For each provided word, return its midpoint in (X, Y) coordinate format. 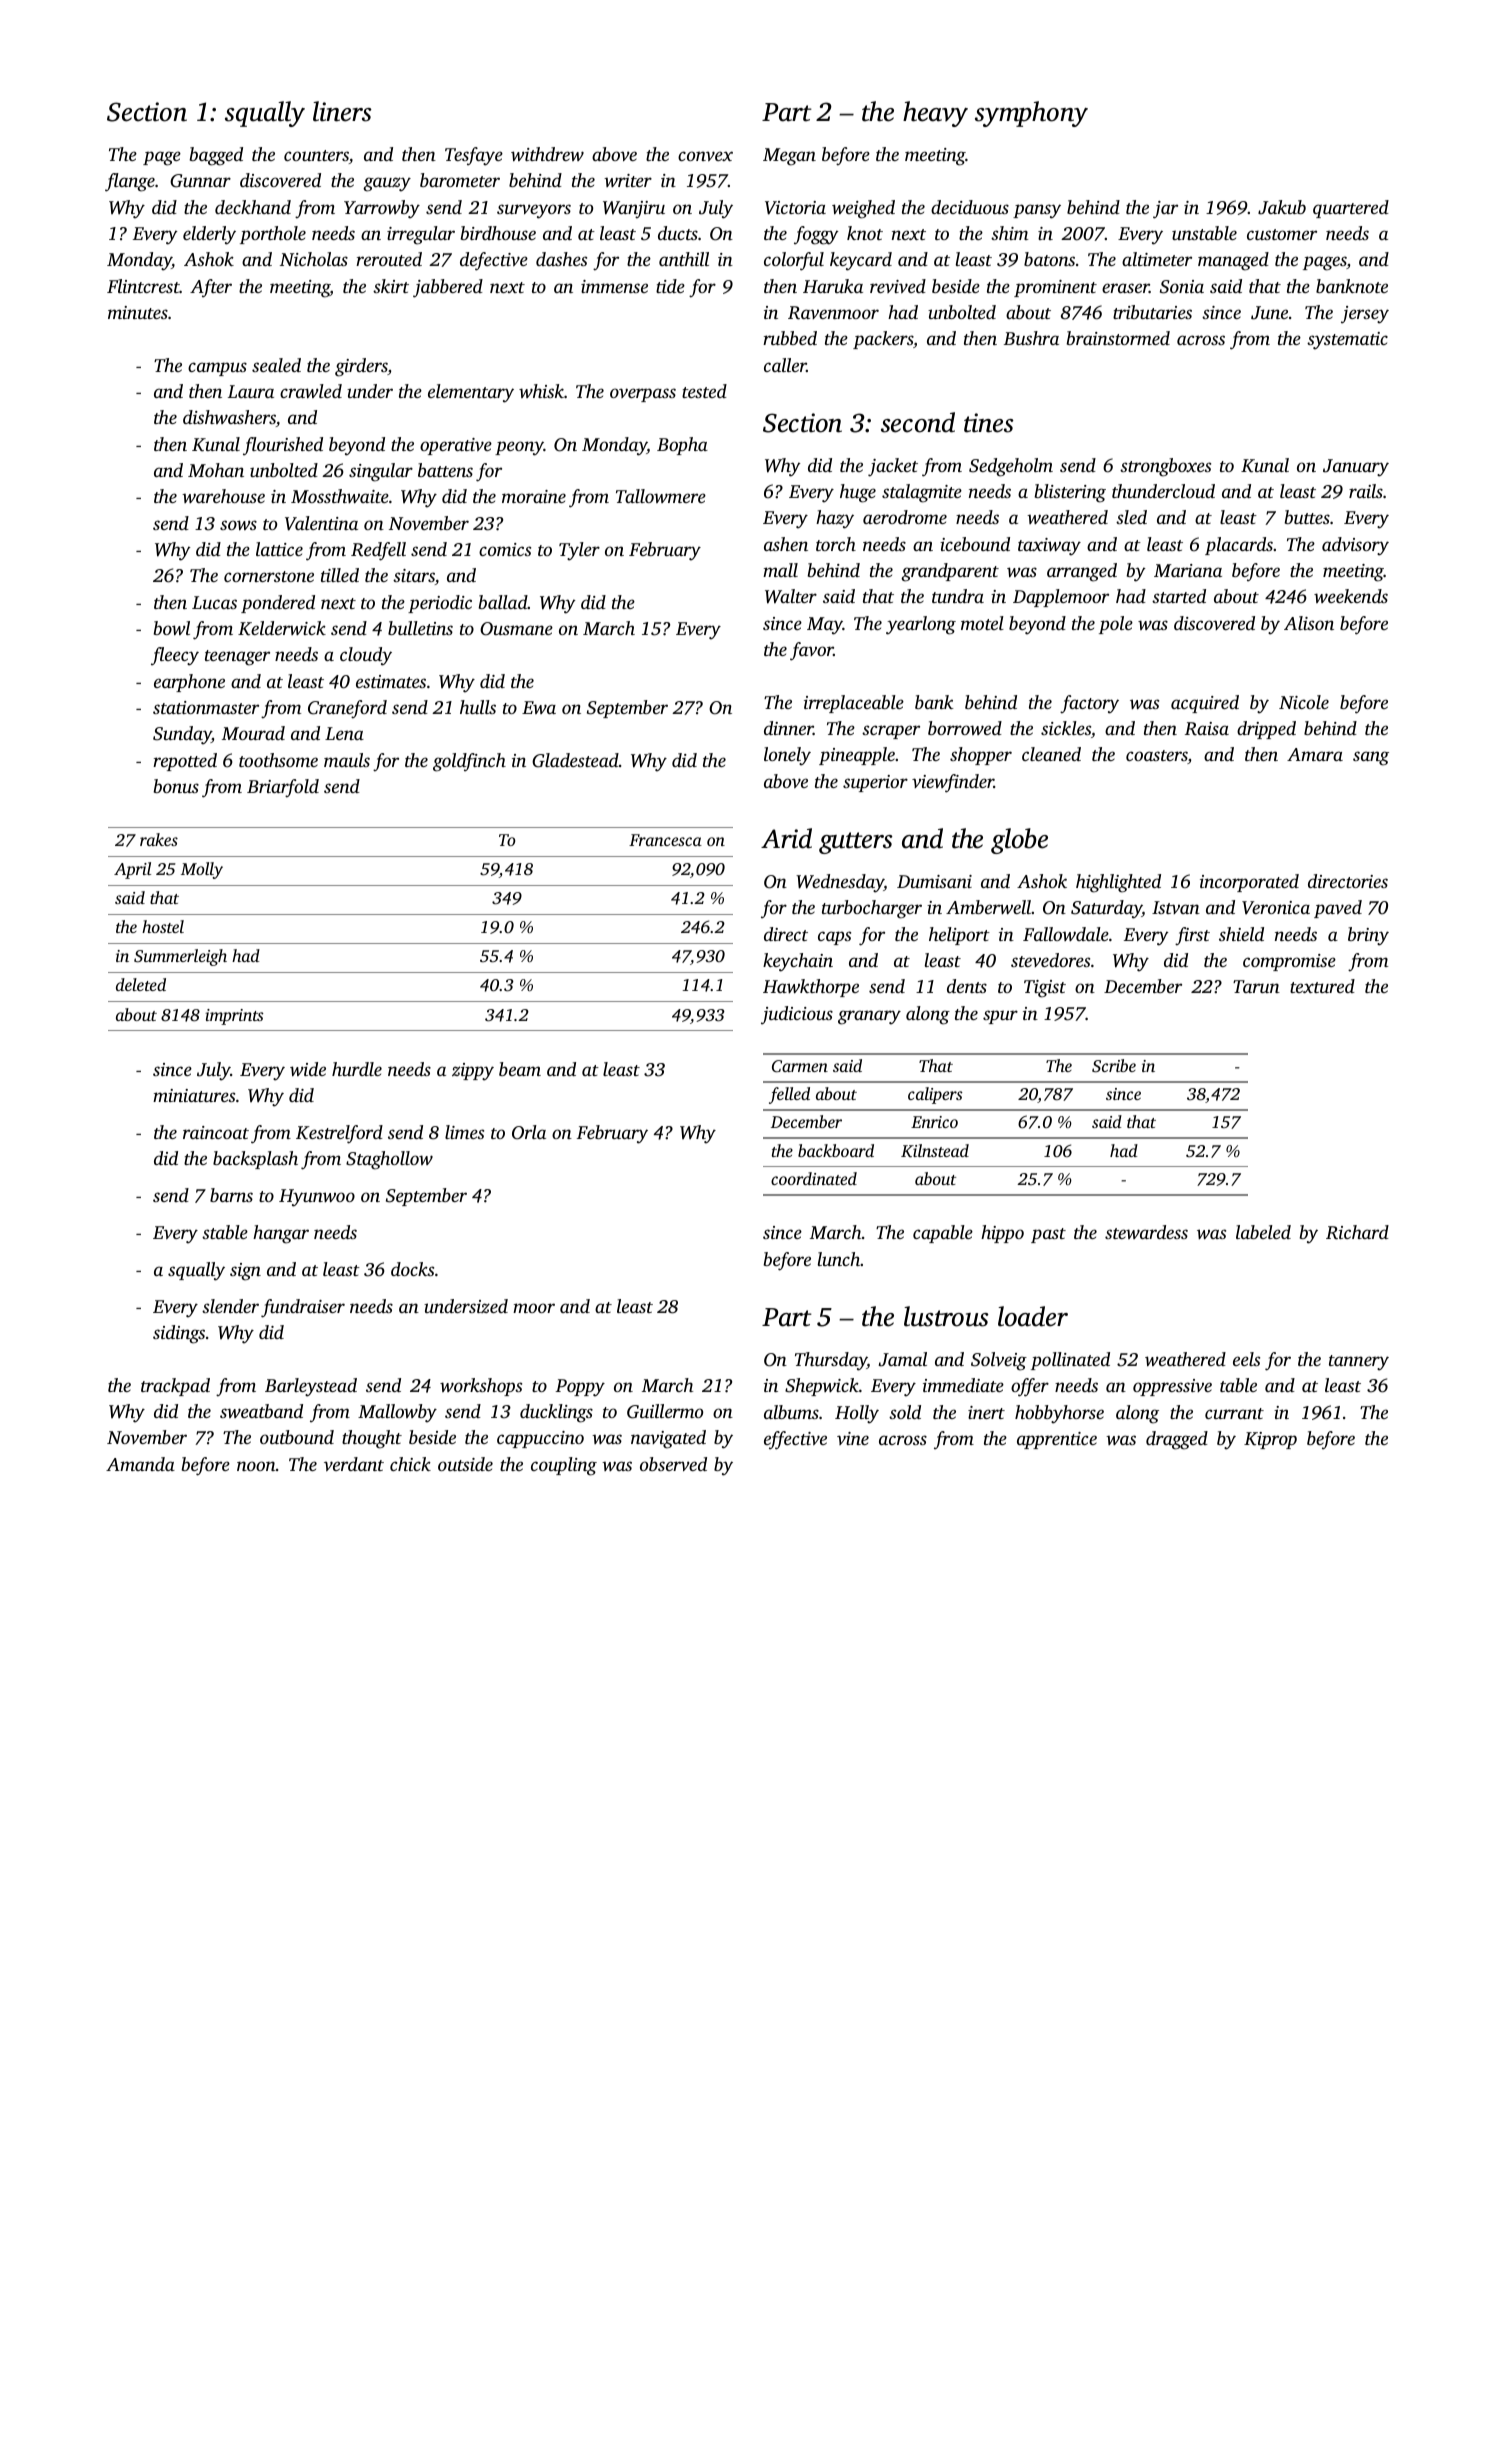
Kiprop (1270, 1440)
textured (1322, 986)
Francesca (665, 840)
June (1269, 313)
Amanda (140, 1464)
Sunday (182, 735)
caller (785, 365)
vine (853, 1438)
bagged (216, 156)
